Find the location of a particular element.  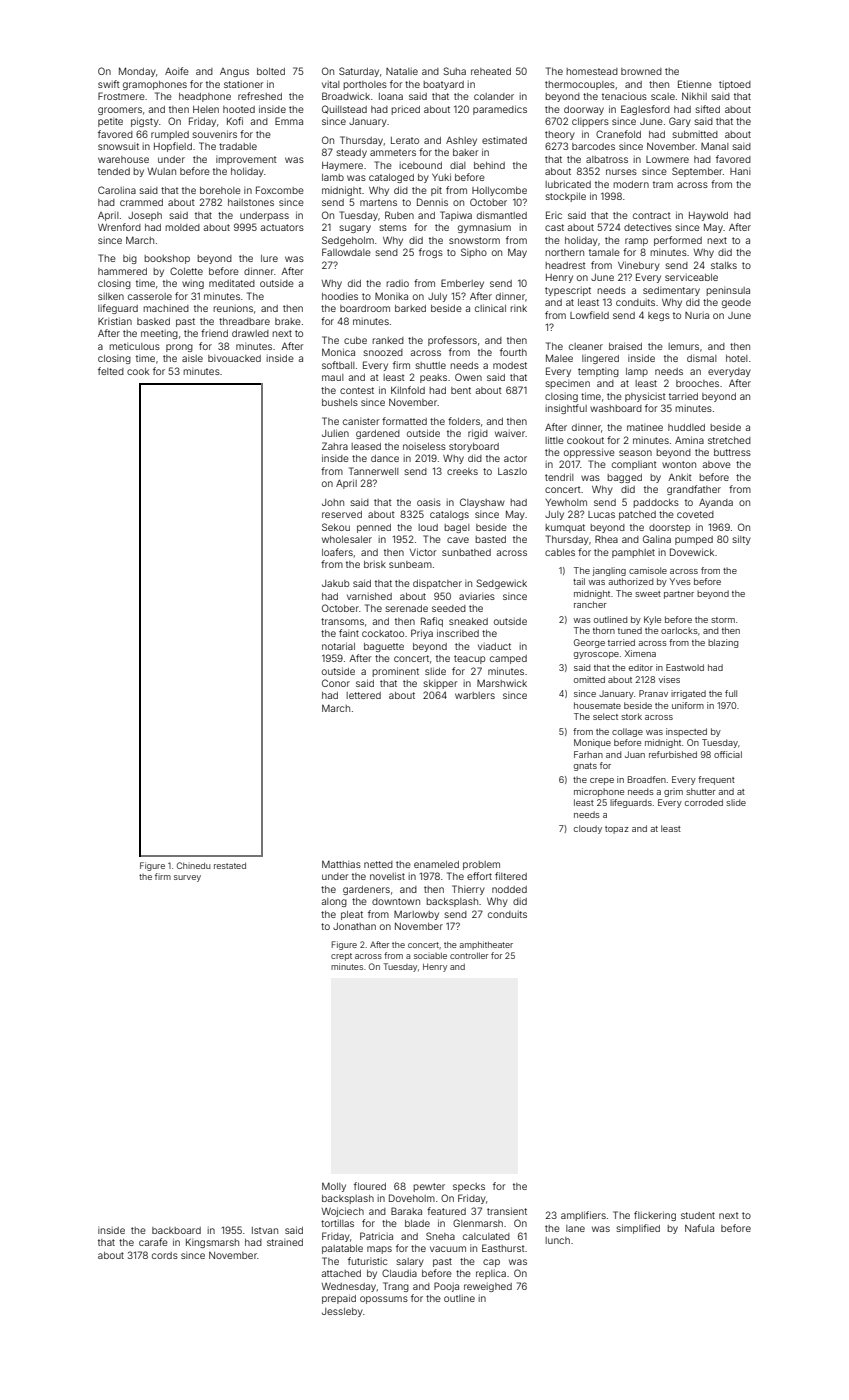

inspected is located at coordinates (686, 732).
